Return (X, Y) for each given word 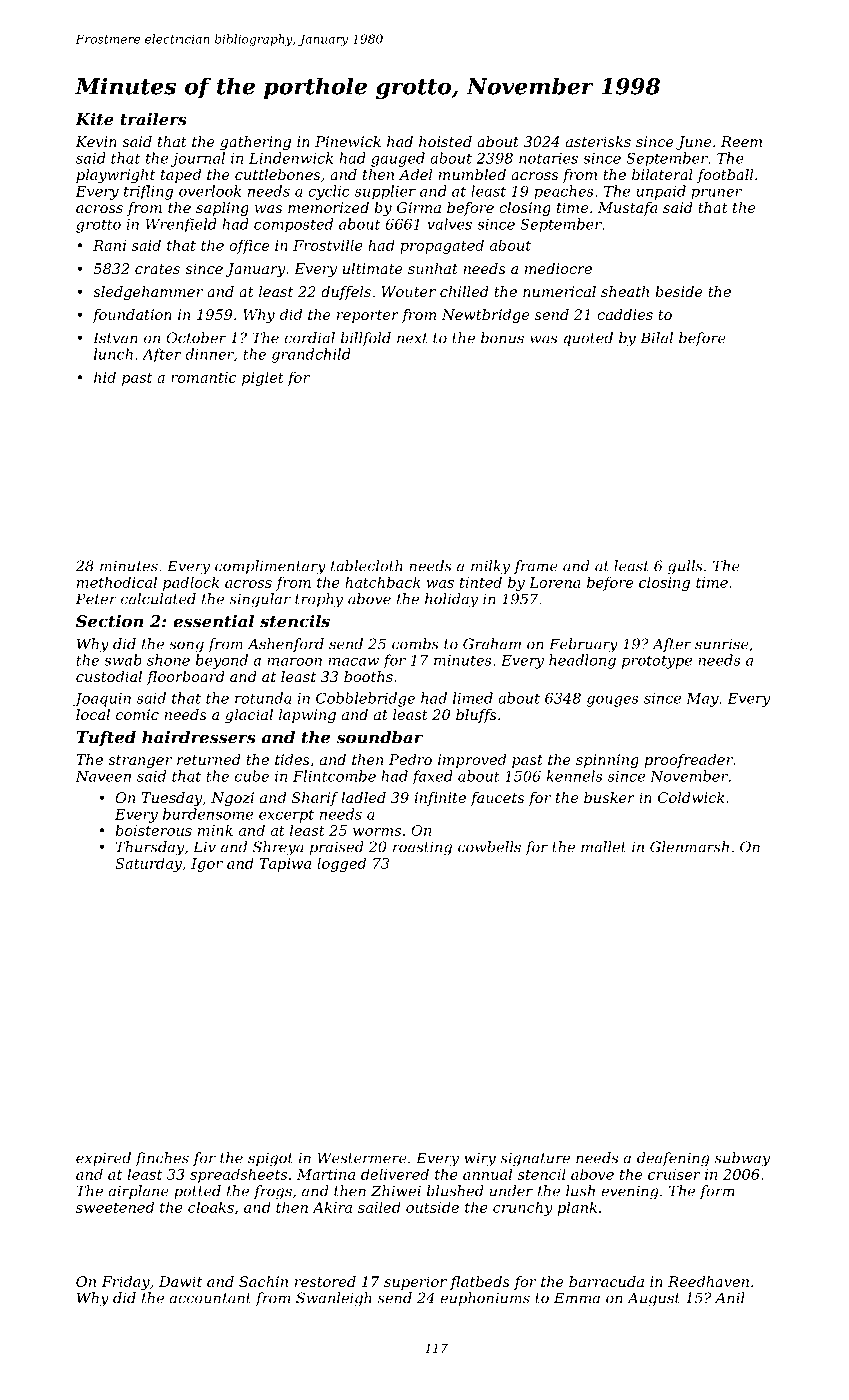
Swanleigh (334, 1299)
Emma (577, 1298)
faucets (497, 799)
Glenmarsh (689, 847)
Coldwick (691, 797)
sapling (222, 209)
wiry (480, 1159)
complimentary (270, 567)
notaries (548, 158)
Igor (207, 865)
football (725, 176)
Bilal (656, 338)
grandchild (311, 355)
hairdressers (199, 737)
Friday (125, 1283)
